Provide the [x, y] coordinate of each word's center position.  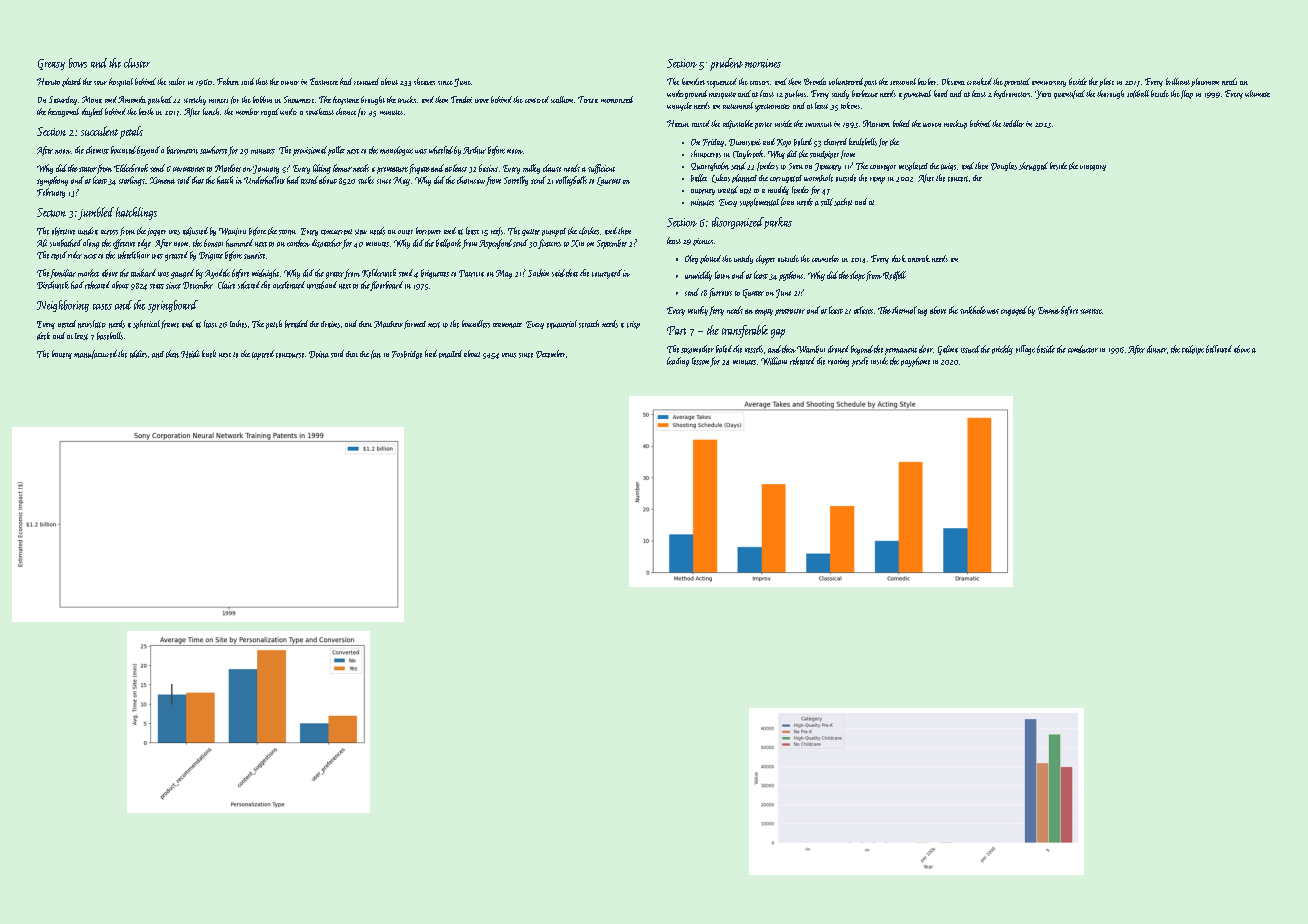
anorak [919, 258]
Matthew [388, 324]
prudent [726, 64]
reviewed [366, 81]
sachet [843, 202]
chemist [97, 150]
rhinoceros [706, 154]
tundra [88, 231]
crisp [633, 325]
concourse [290, 355]
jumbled [96, 213]
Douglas [1004, 166]
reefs [497, 231]
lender [800, 190]
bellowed [1219, 349]
